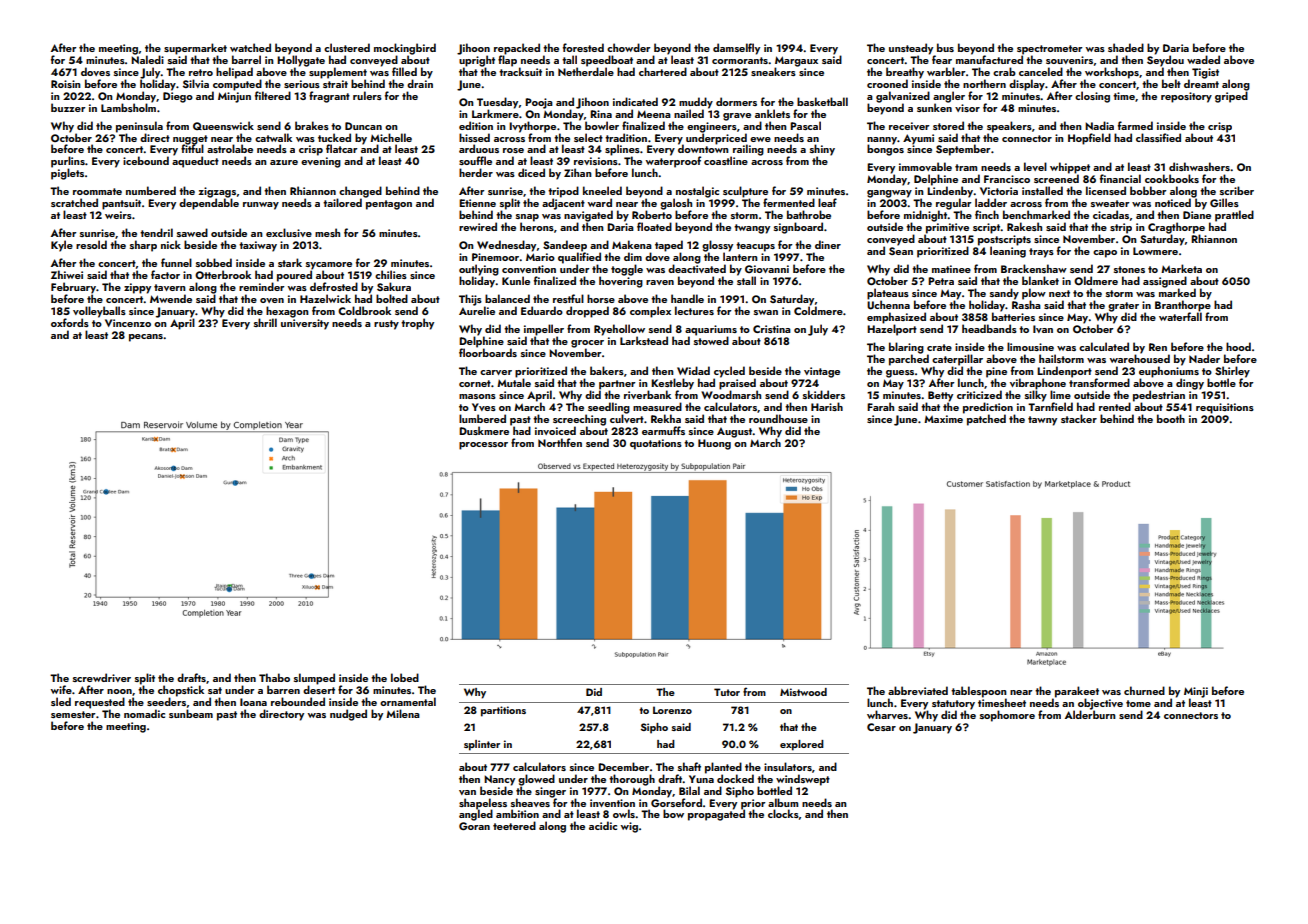 This screenshot has height=924, width=1308. I want to click on barrel, so click(246, 59).
